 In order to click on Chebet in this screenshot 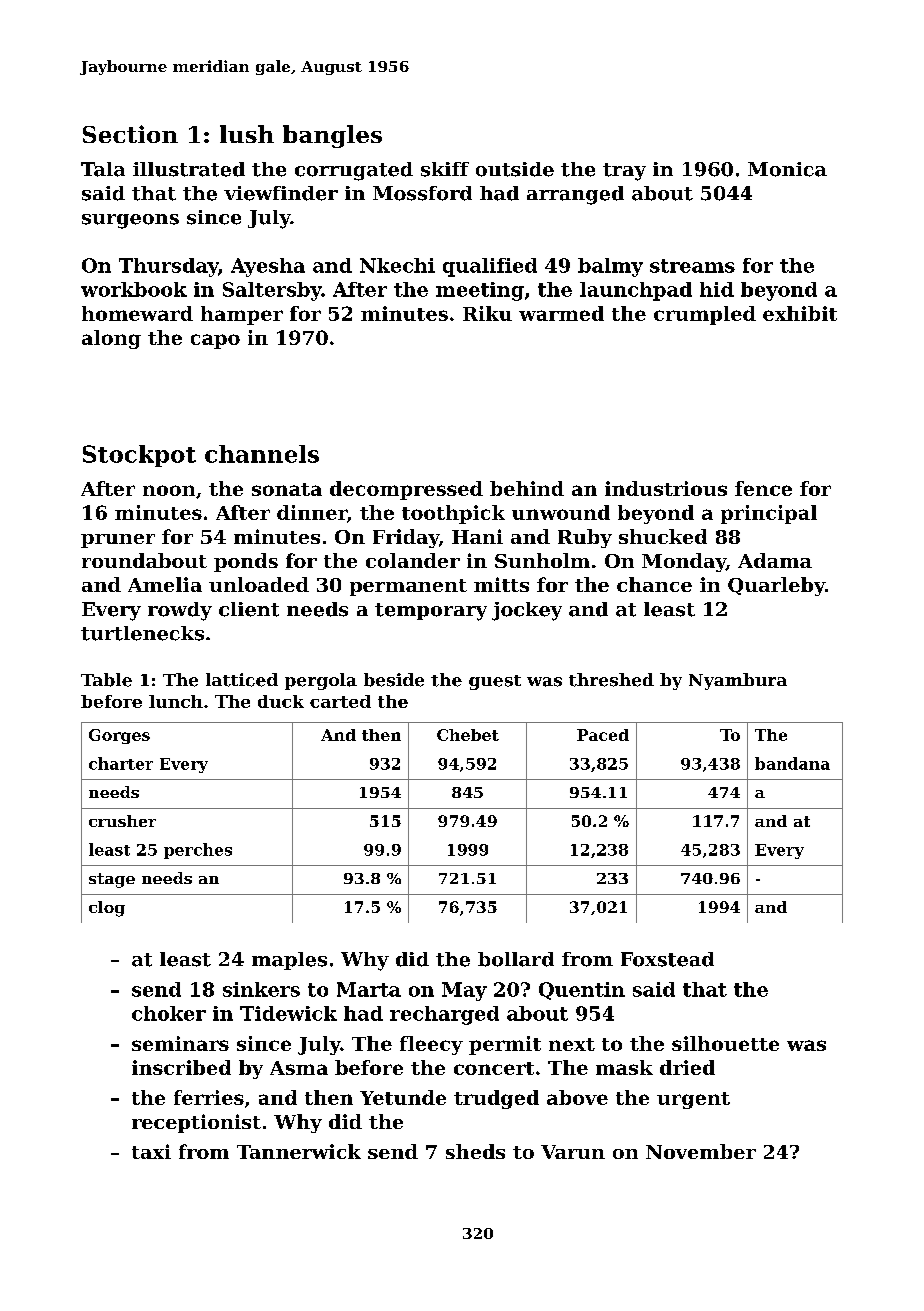, I will do `click(468, 735)`.
